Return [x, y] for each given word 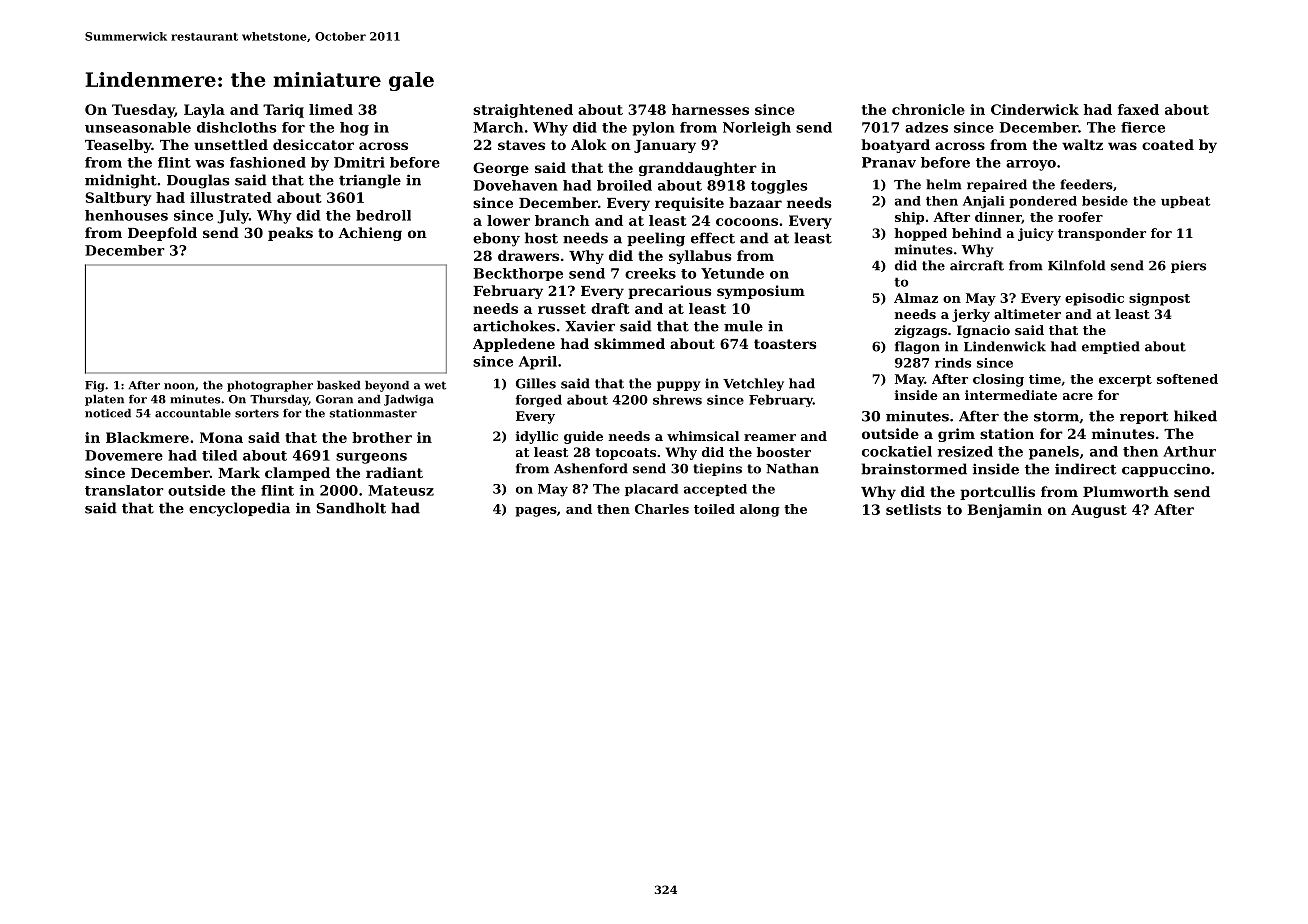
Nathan [792, 468]
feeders [1086, 184]
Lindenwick [1005, 346]
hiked [1195, 416]
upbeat [1185, 202]
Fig [95, 386]
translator [124, 490]
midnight [121, 181]
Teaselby [118, 146]
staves [521, 145]
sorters [257, 413]
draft [610, 308]
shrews [677, 399]
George [501, 169]
